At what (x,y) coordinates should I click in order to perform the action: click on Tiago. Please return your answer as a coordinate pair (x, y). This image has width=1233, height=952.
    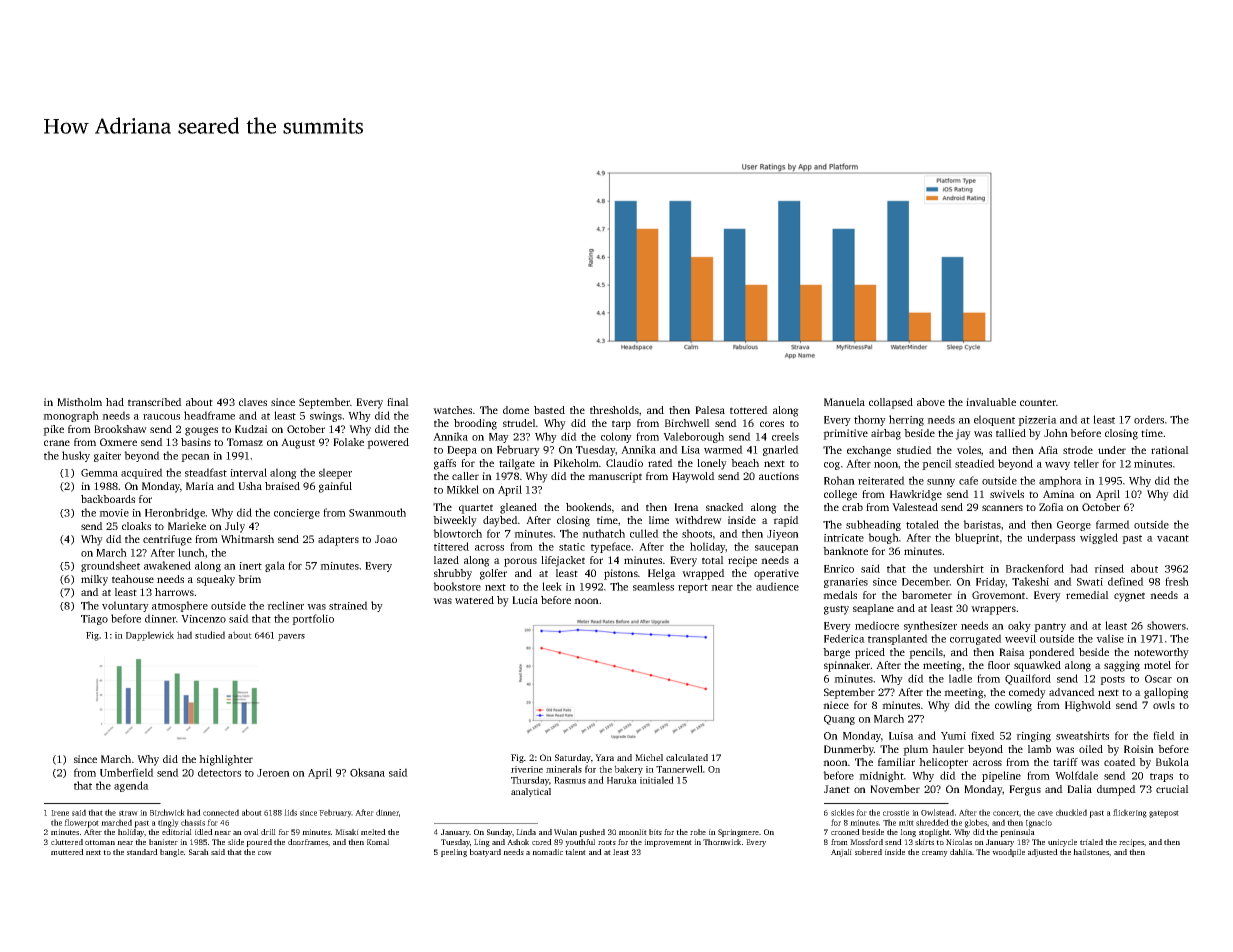
    Looking at the image, I should click on (94, 620).
